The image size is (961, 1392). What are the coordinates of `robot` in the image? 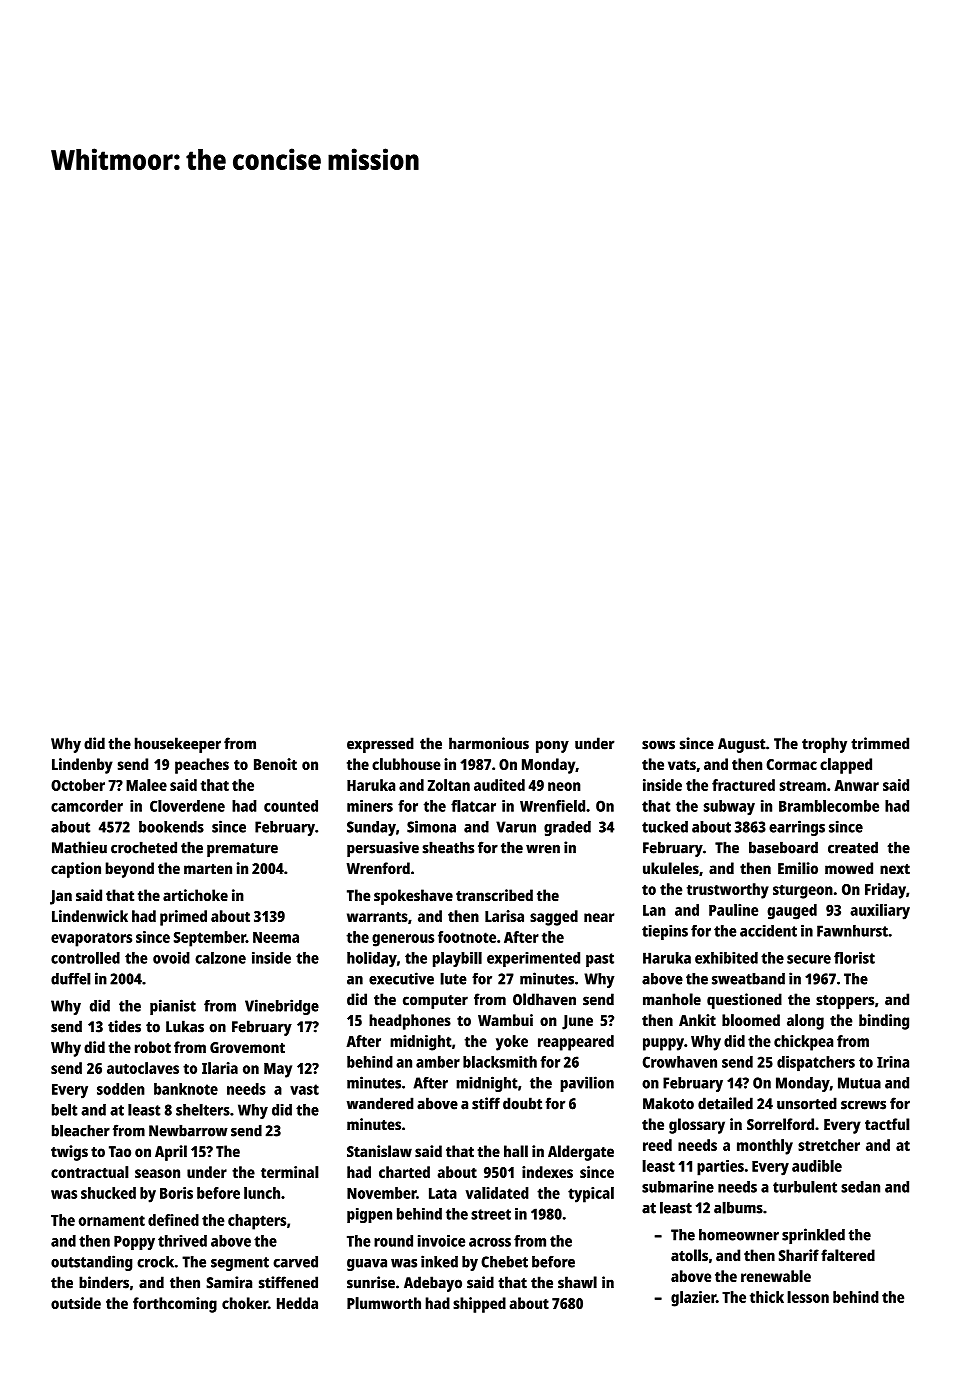 It's located at (153, 1047).
